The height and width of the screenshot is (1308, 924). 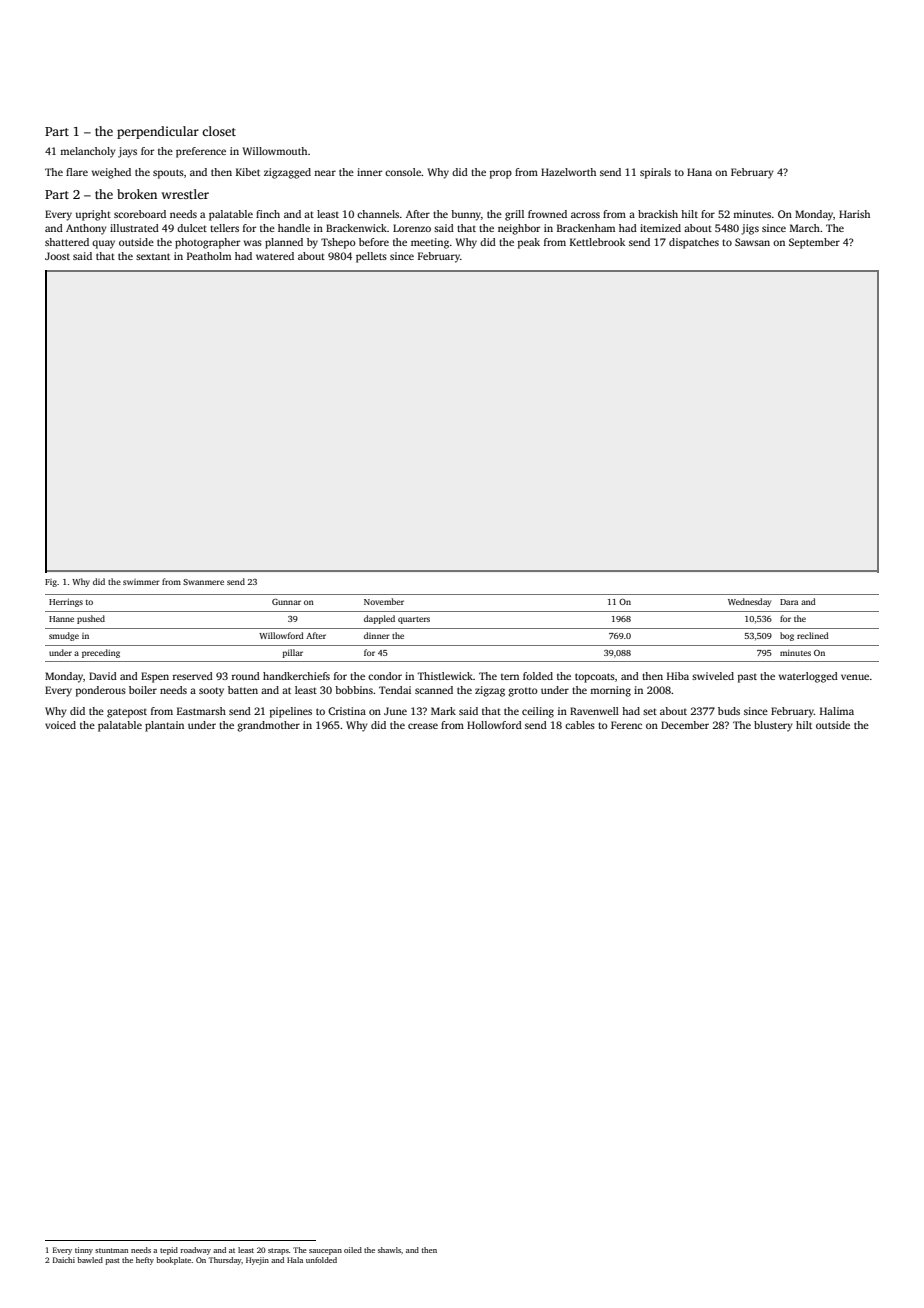 I want to click on grandmother, so click(x=268, y=726).
